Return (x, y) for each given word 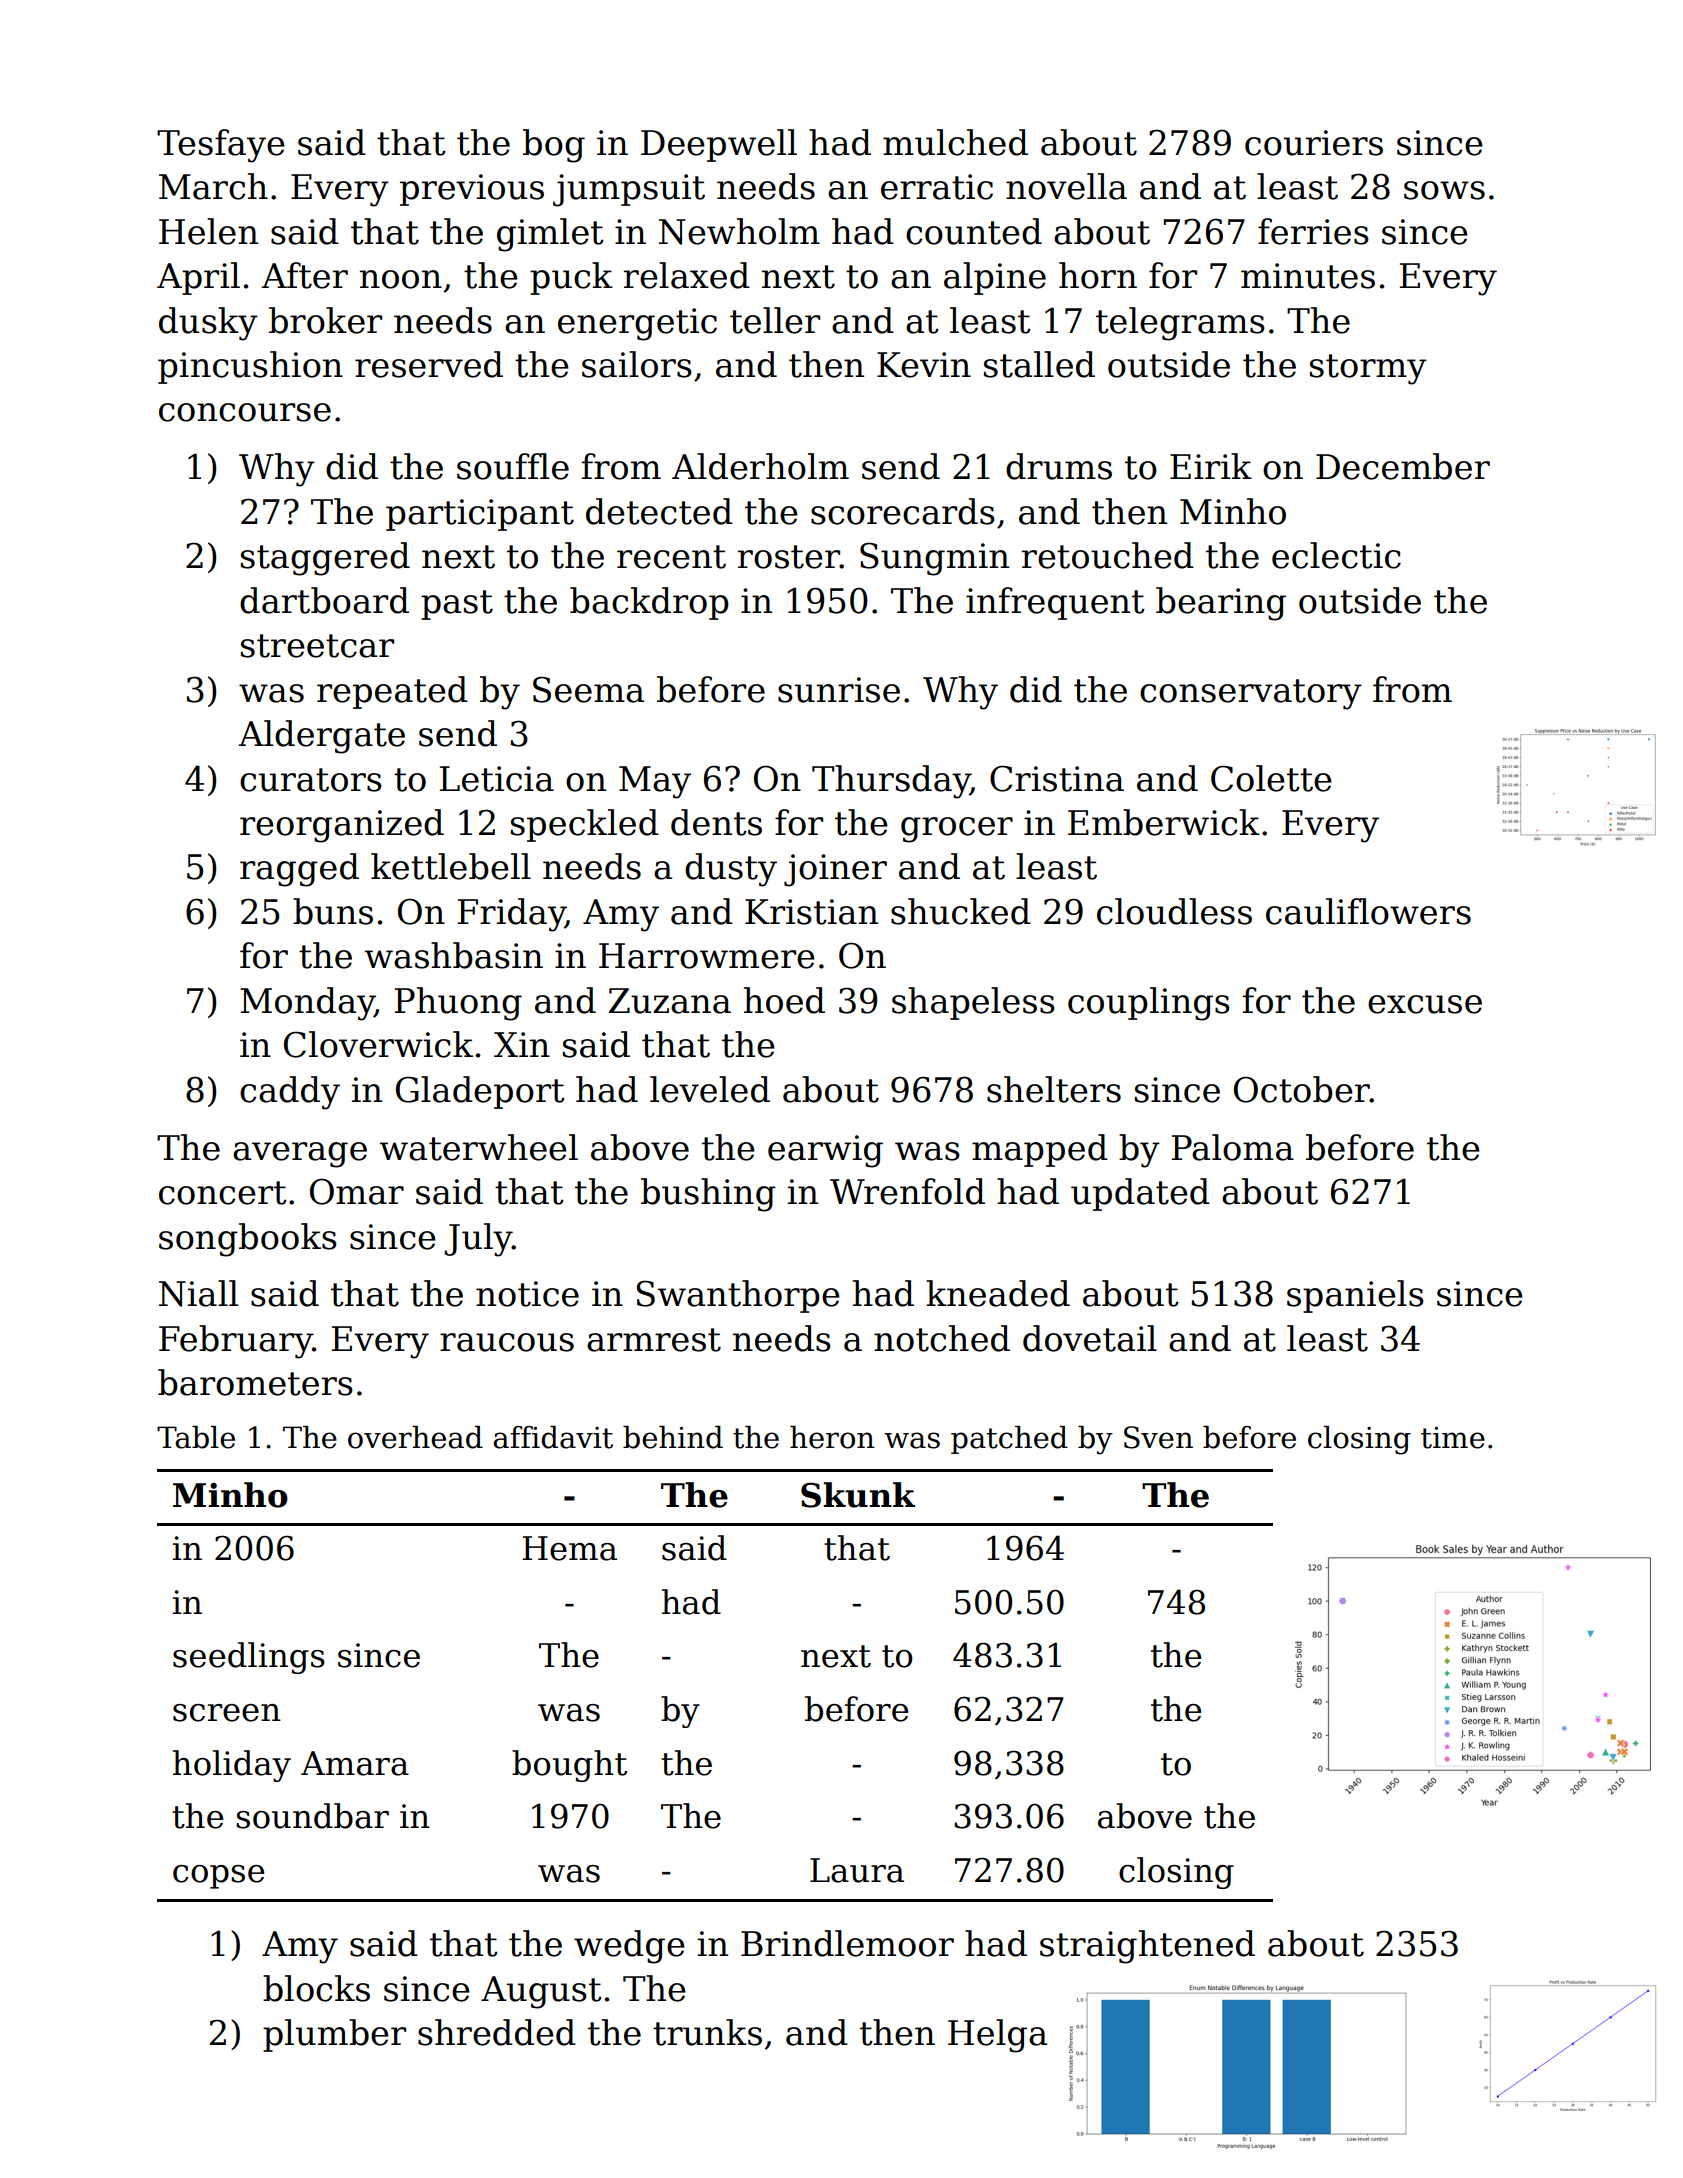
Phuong (458, 1004)
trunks (707, 2032)
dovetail (1090, 1338)
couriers (1314, 143)
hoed (784, 1000)
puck (571, 278)
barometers (255, 1382)
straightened (1147, 1947)
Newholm (739, 231)
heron (832, 1437)
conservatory (1251, 694)
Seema (588, 689)
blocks (316, 1988)
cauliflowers (1368, 911)
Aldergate (321, 737)
